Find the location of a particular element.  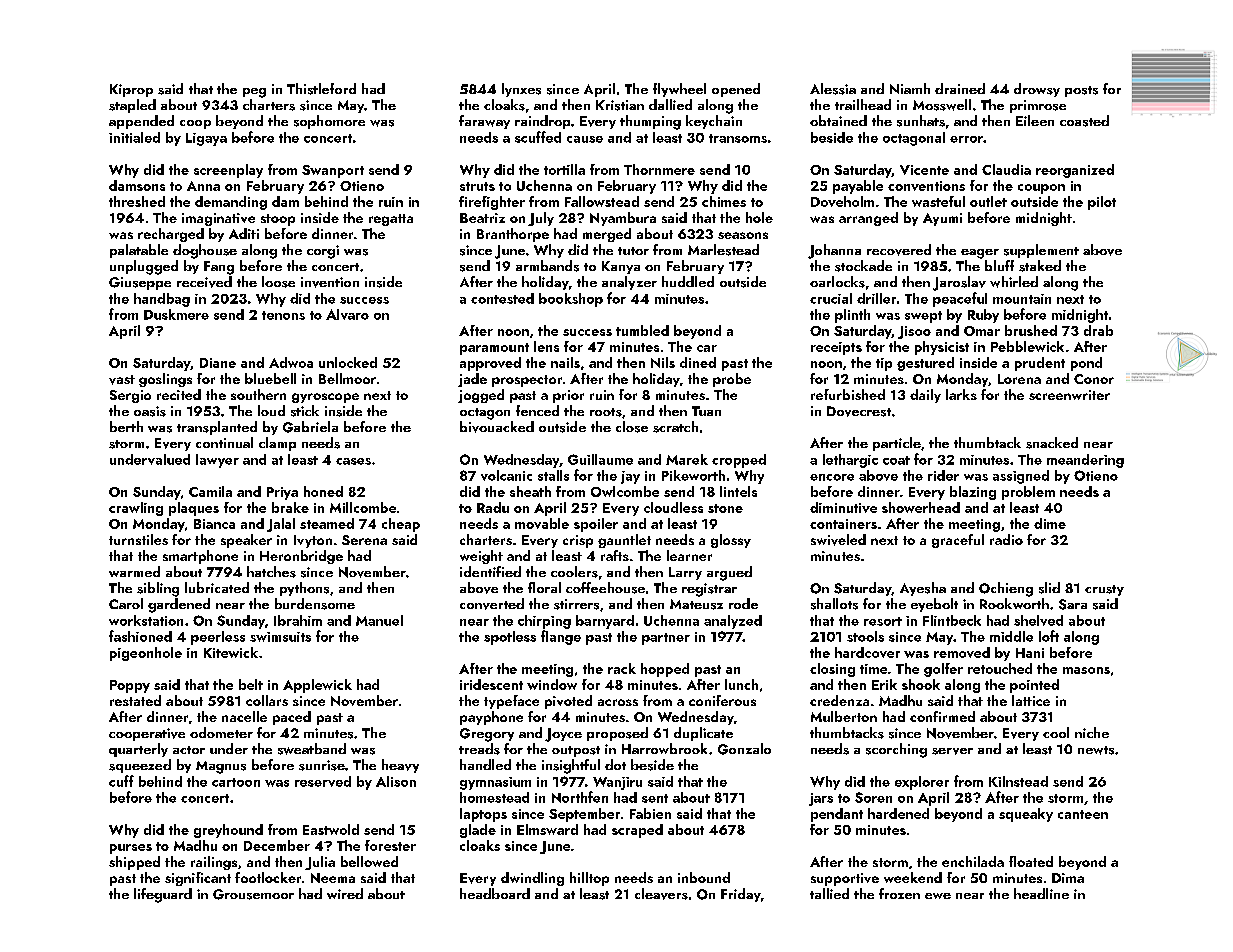

meandering is located at coordinates (1085, 461).
